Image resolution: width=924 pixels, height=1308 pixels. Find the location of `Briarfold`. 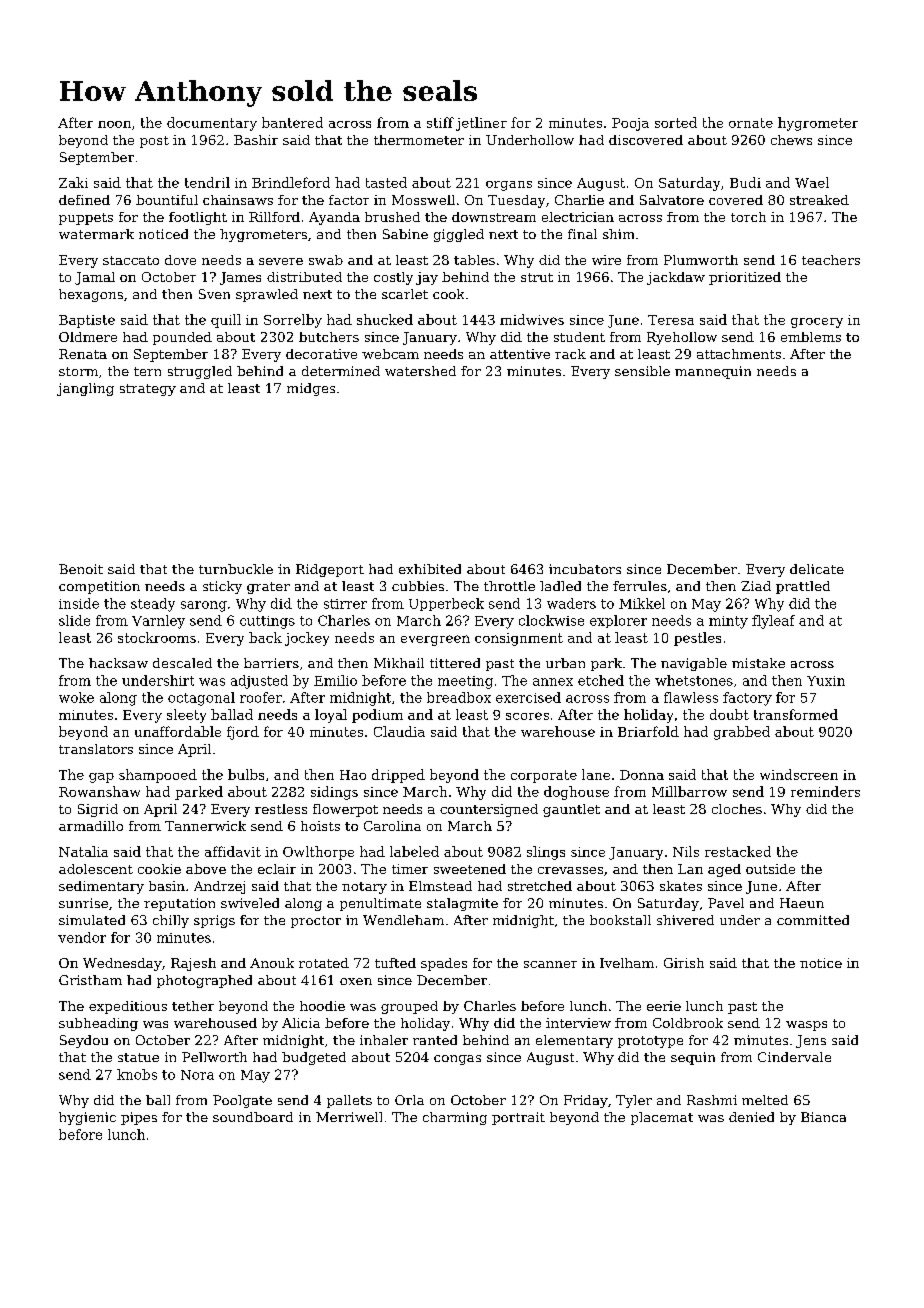

Briarfold is located at coordinates (648, 731).
